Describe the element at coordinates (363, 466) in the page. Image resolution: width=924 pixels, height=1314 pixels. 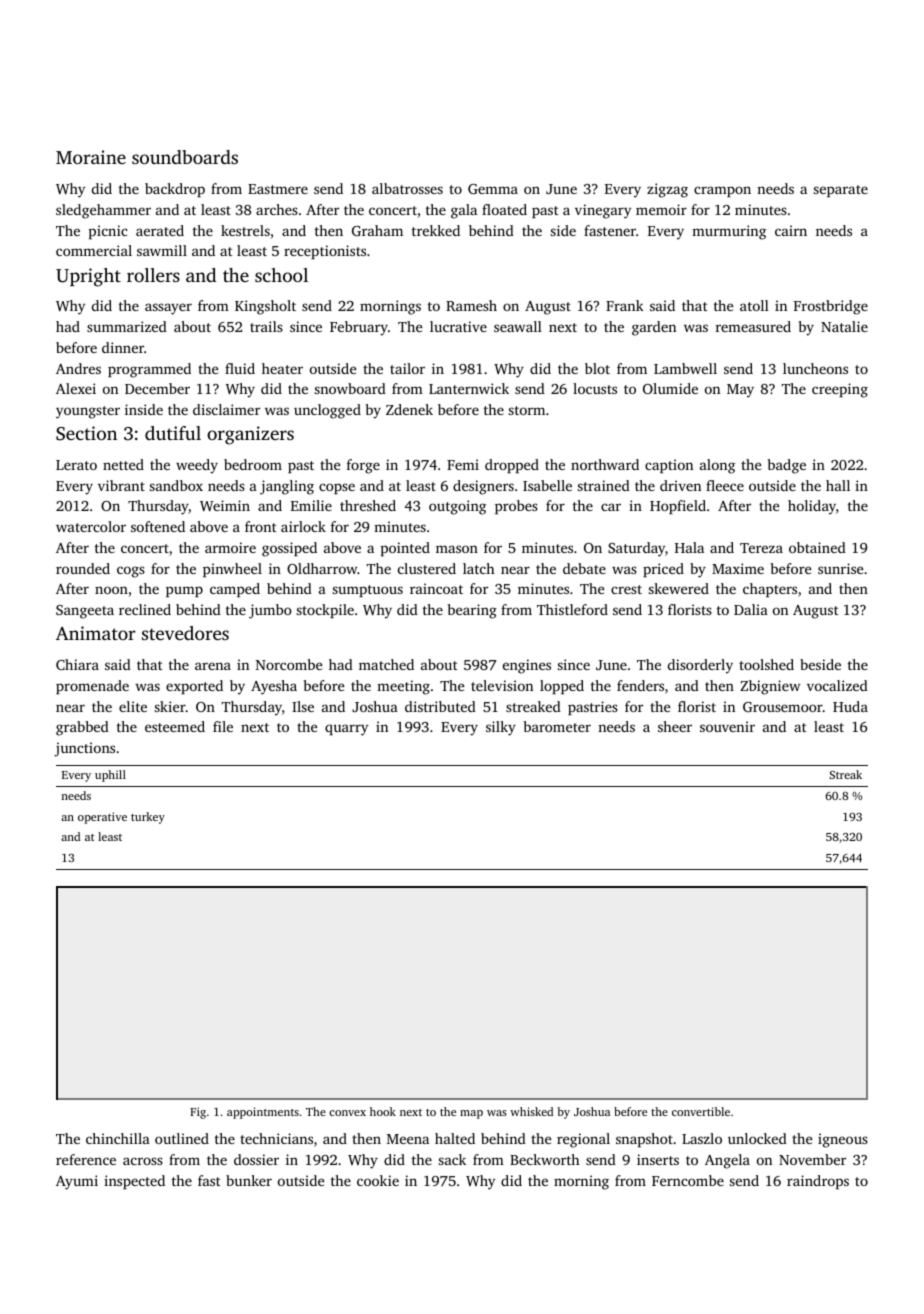
I see `forge` at that location.
